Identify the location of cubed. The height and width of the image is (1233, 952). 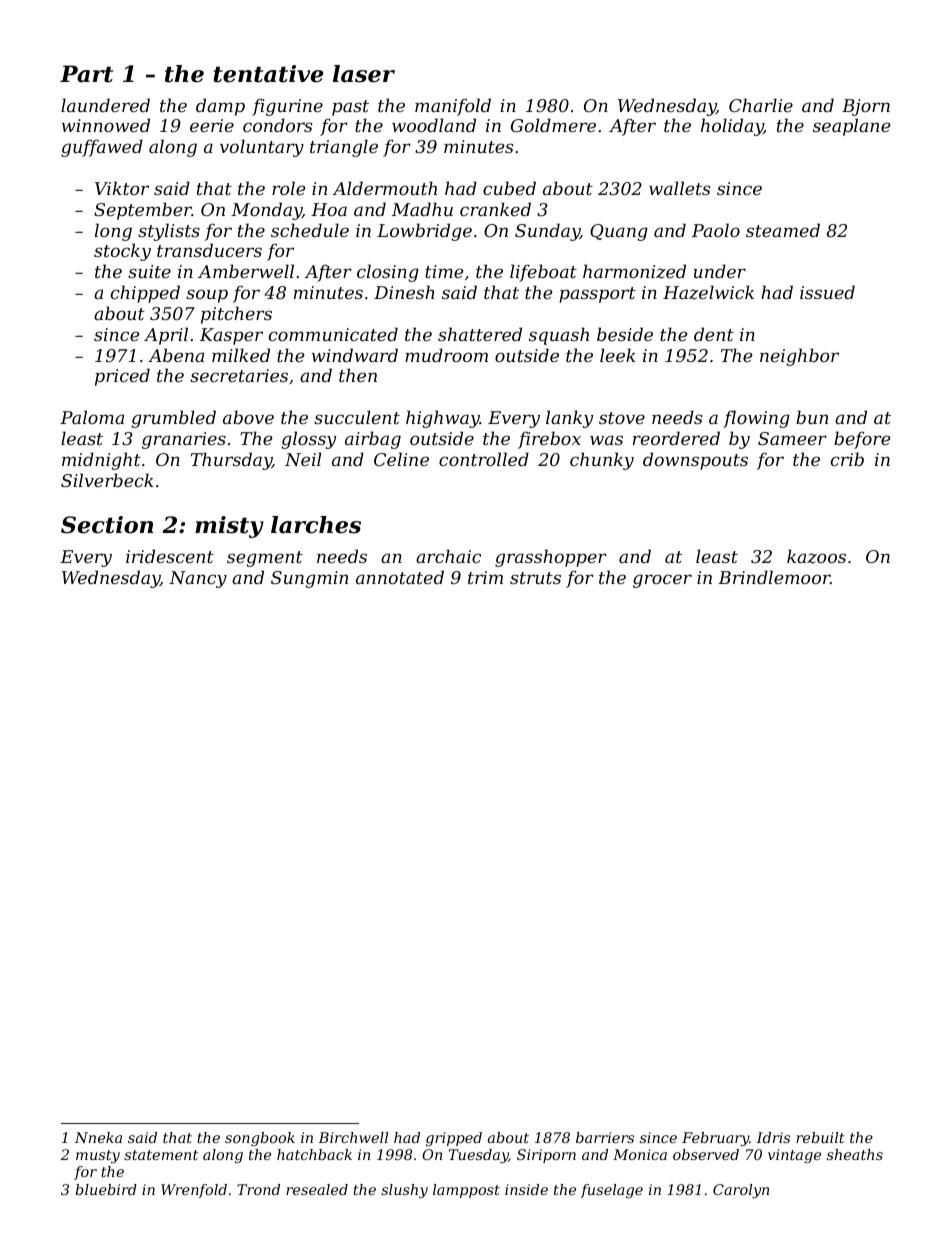
(509, 188).
